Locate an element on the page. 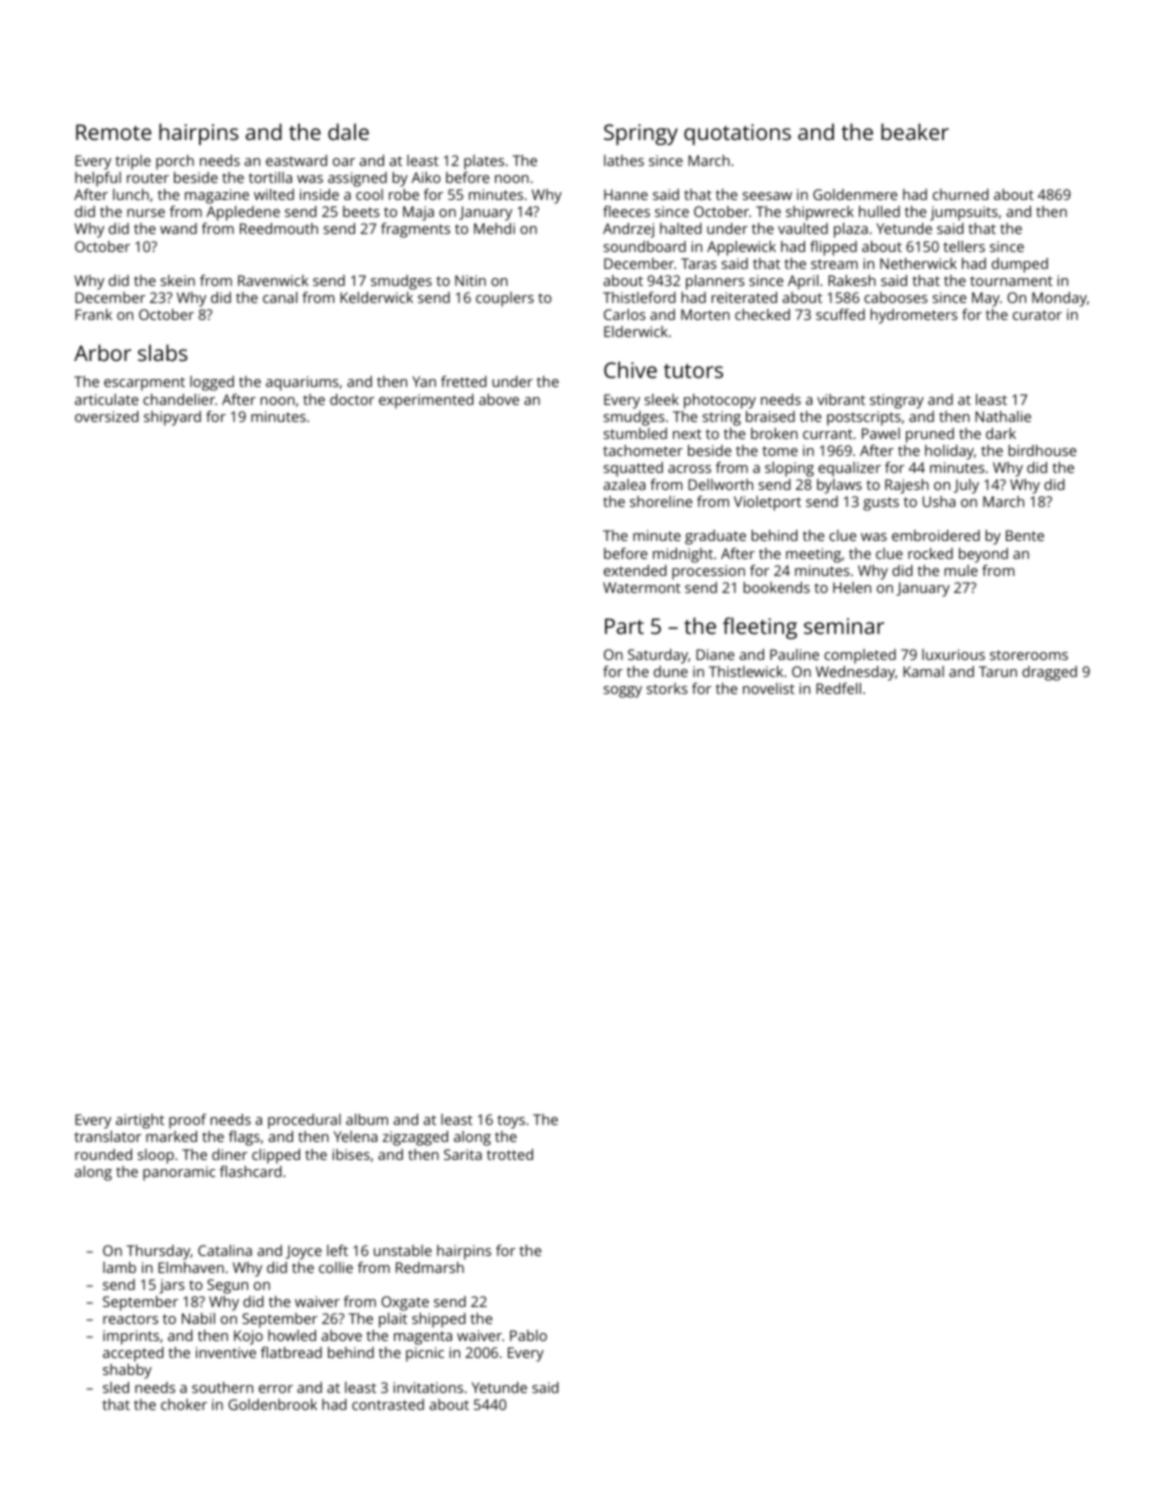 The width and height of the image is (1165, 1508). dragged is located at coordinates (1049, 673).
